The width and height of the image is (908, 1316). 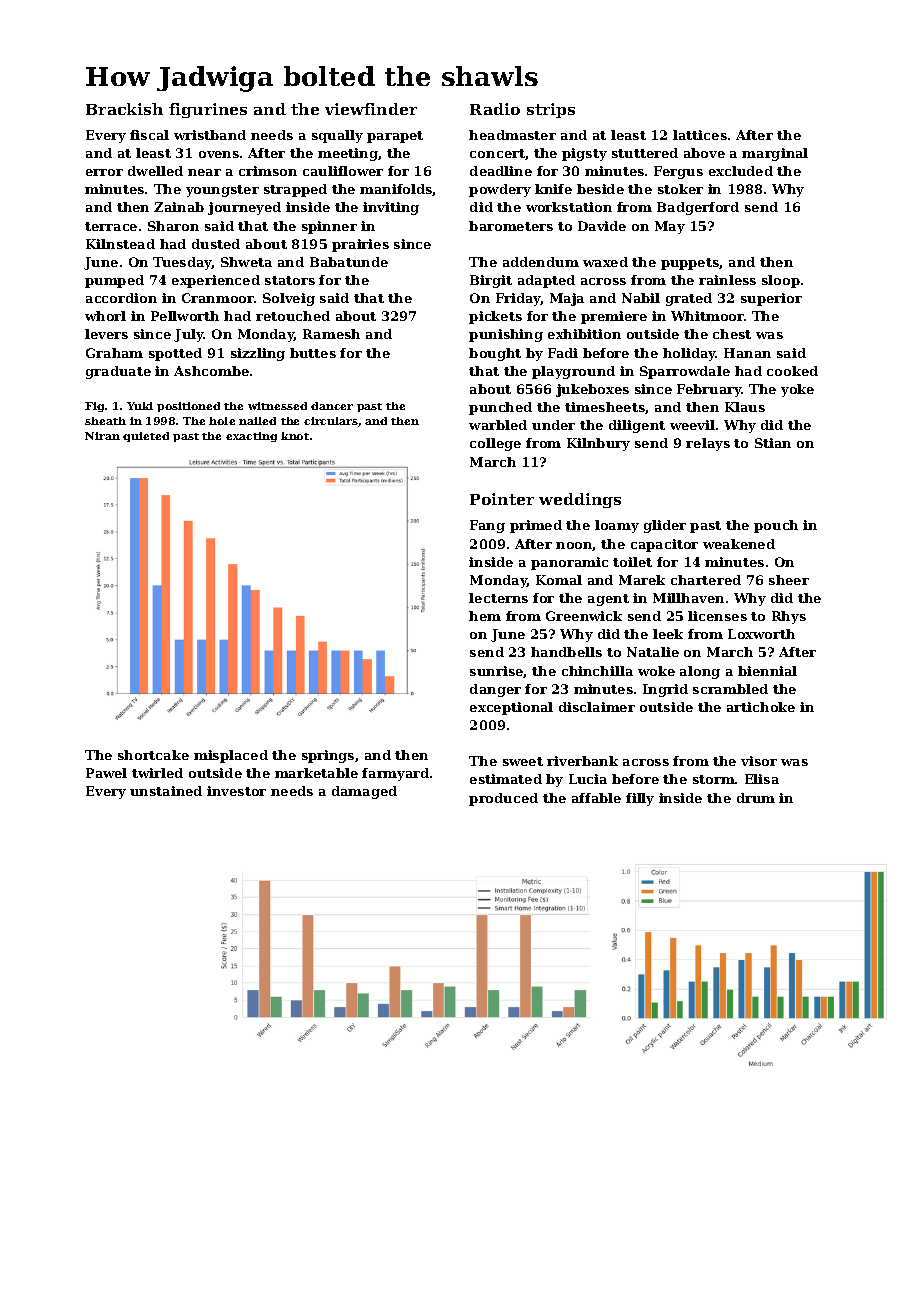 I want to click on college, so click(x=495, y=444).
